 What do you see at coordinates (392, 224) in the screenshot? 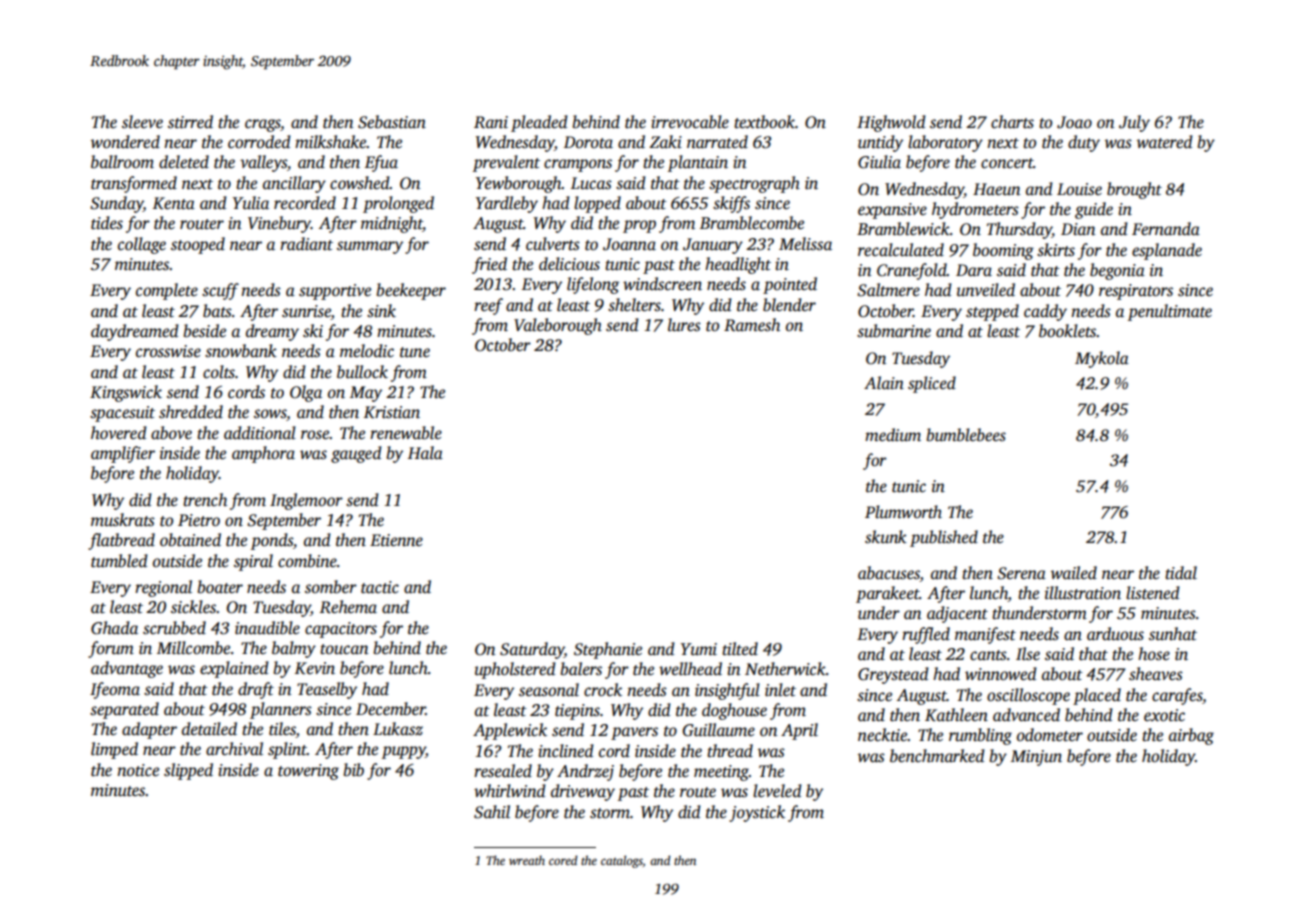
I see `midnight` at bounding box center [392, 224].
